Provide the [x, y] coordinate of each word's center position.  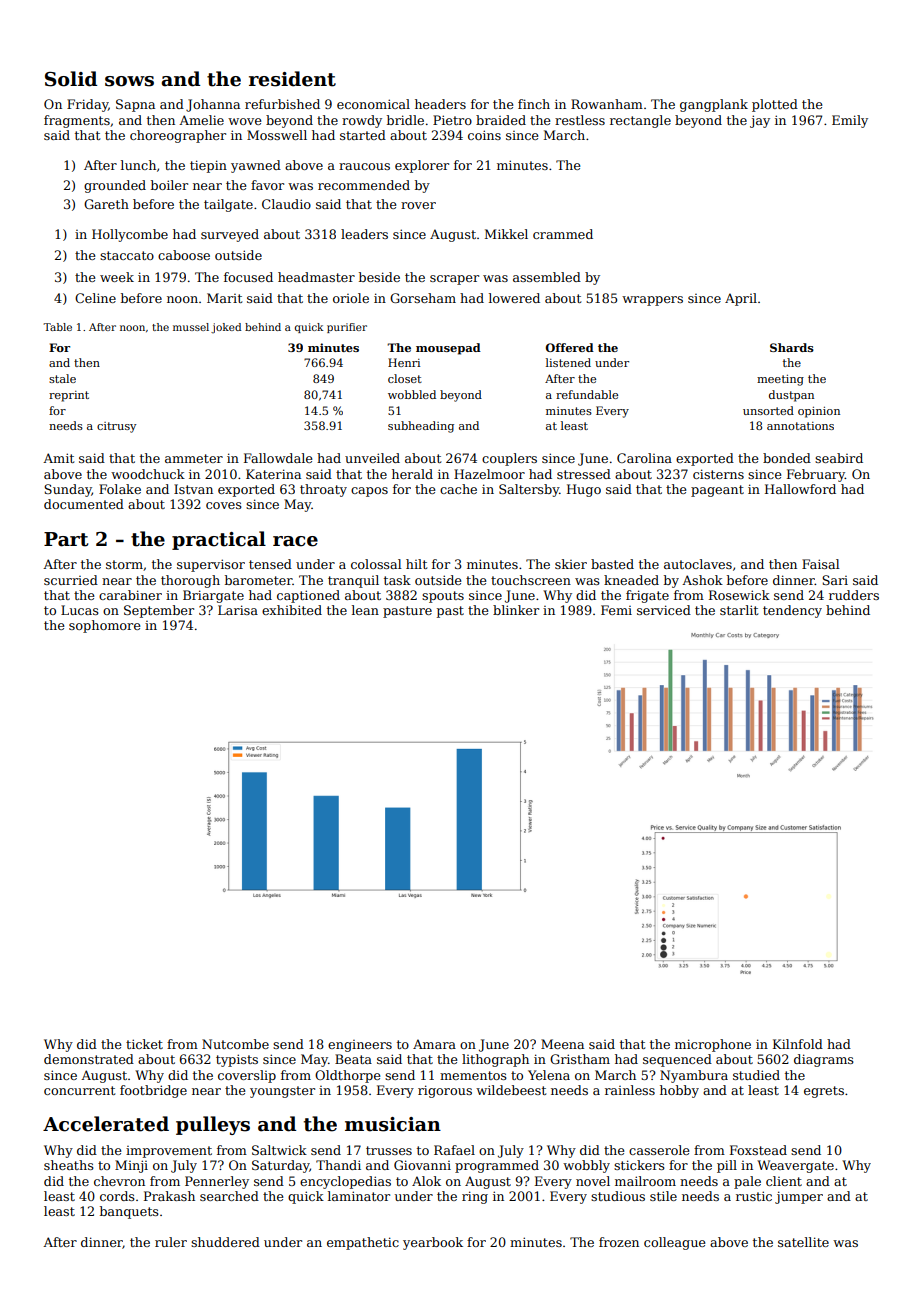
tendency [792, 611]
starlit [739, 610]
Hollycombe [130, 235]
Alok [426, 1181]
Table [57, 327]
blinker [516, 610]
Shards [792, 347]
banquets [129, 1212]
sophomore [104, 626]
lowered [514, 298]
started [363, 135]
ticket [144, 1044]
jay [760, 121]
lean [365, 610]
